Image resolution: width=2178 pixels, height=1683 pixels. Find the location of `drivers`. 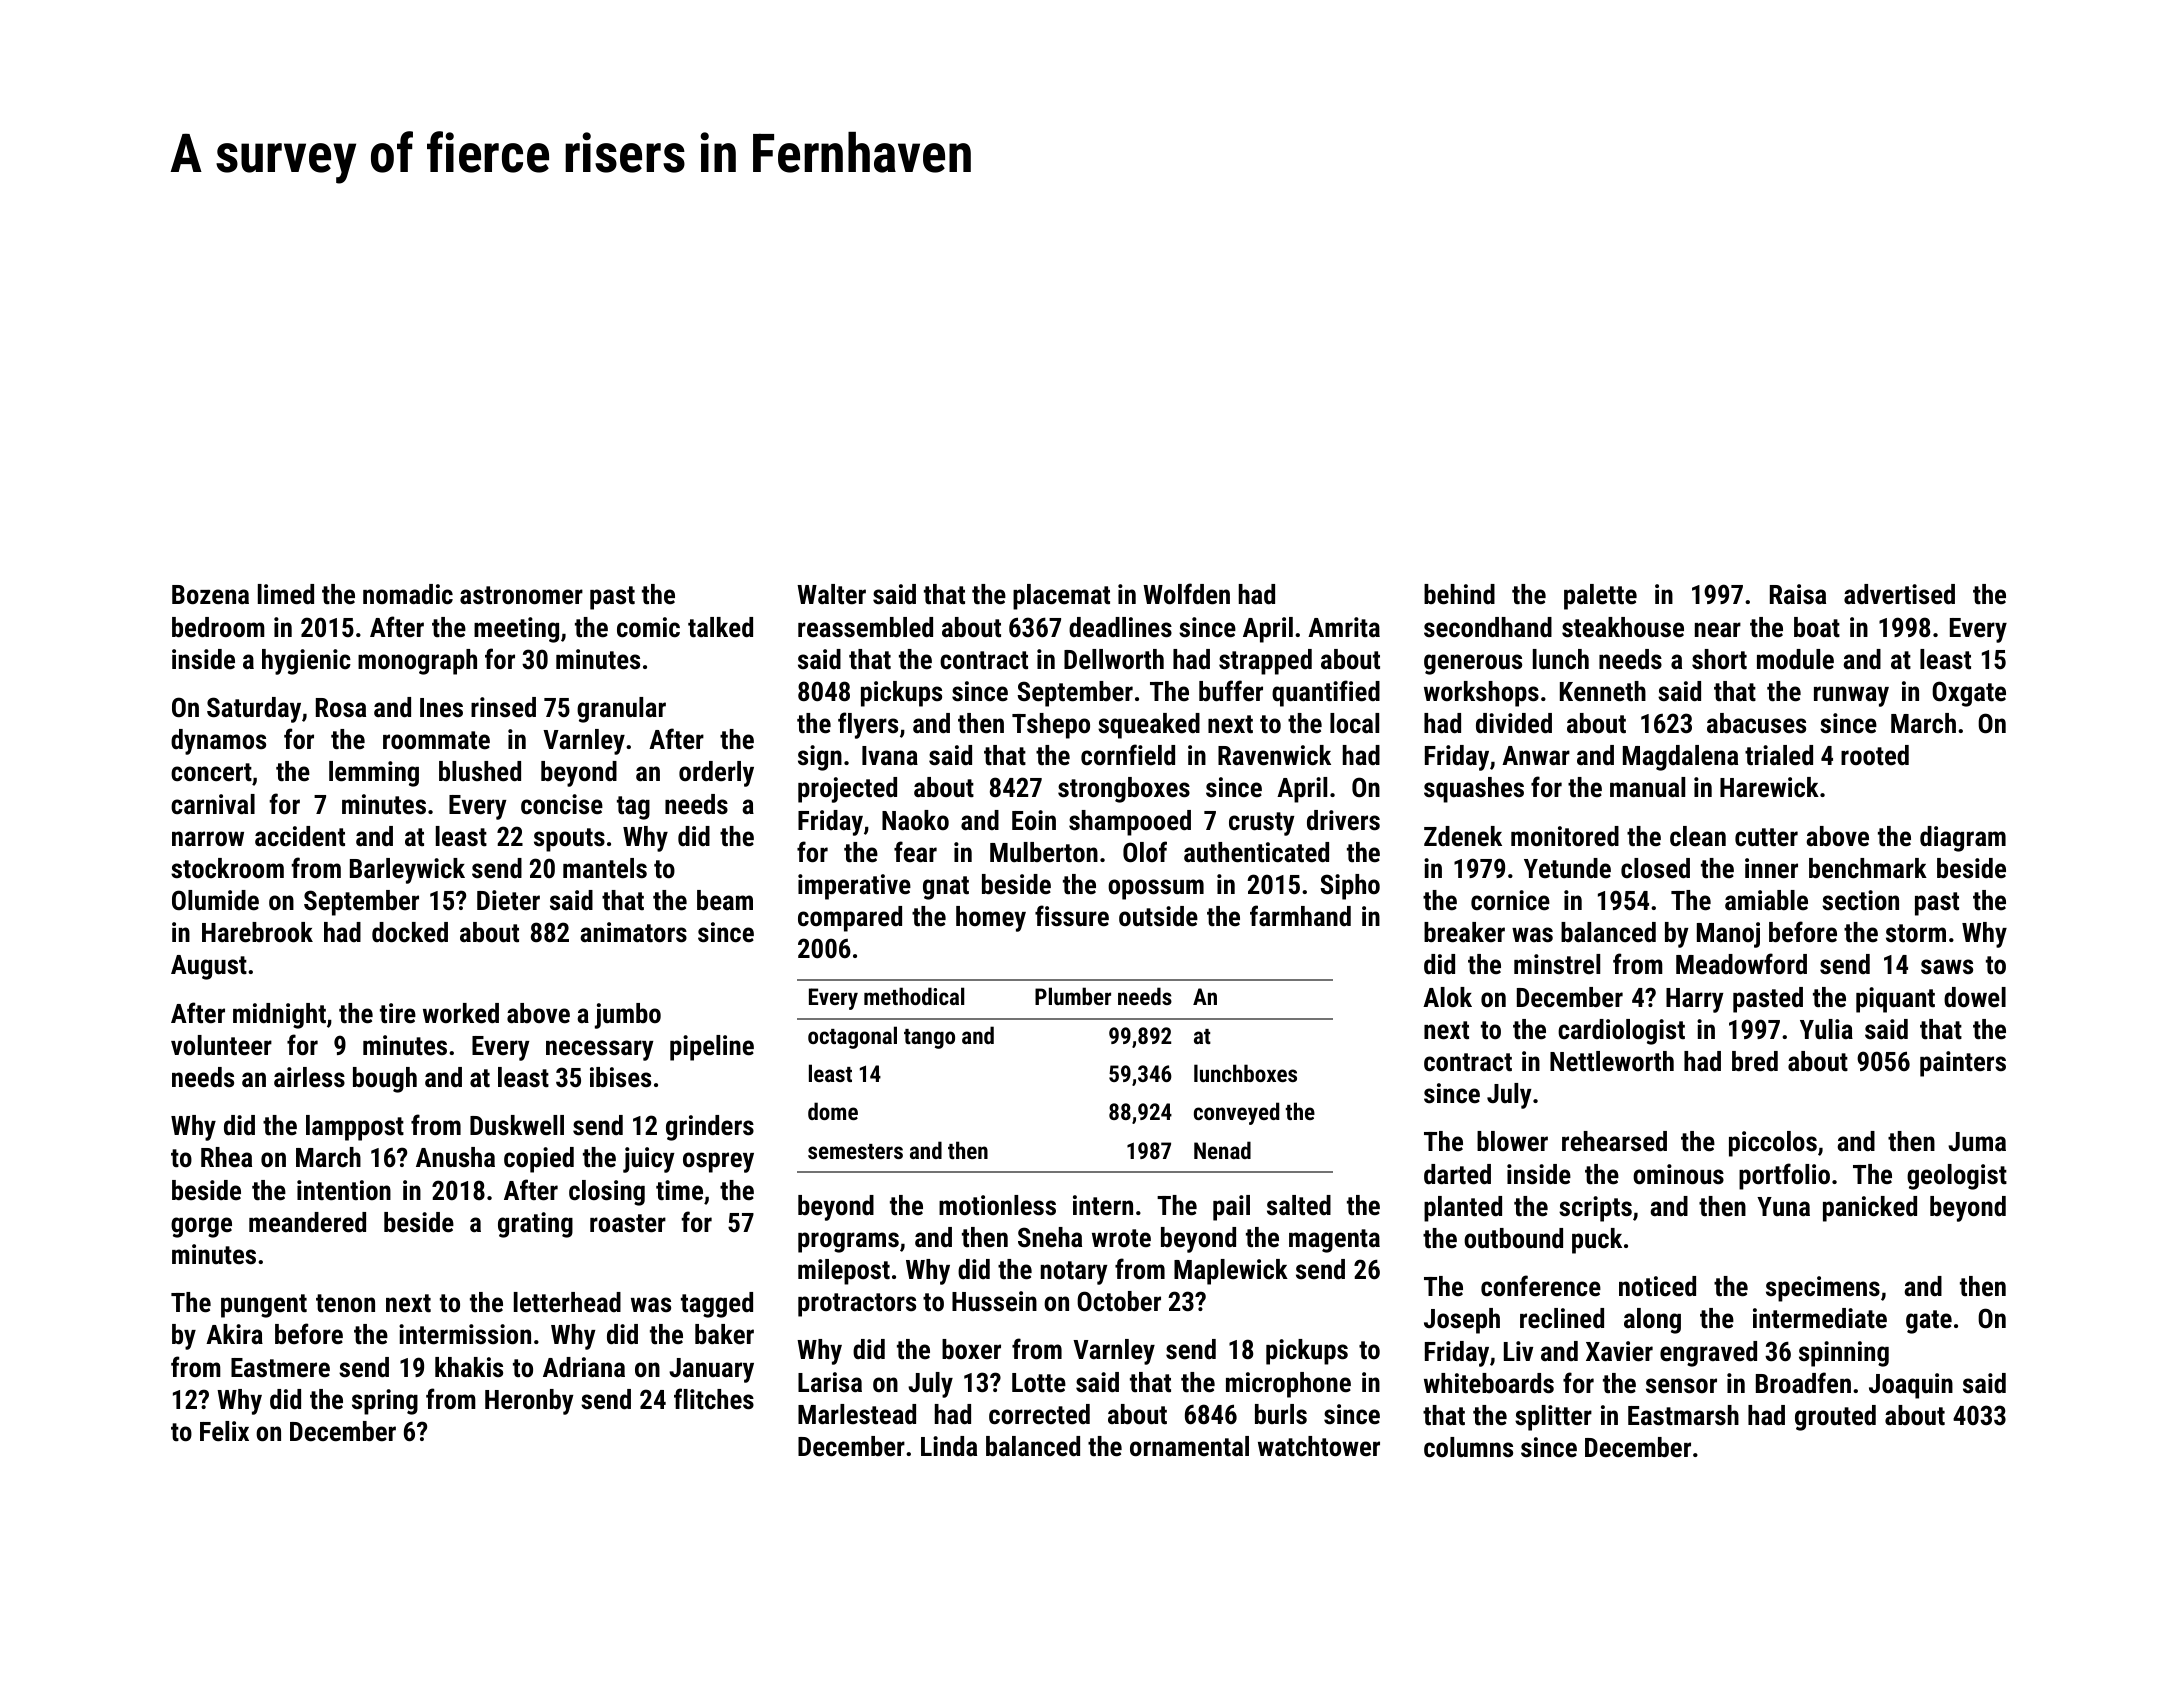

drivers is located at coordinates (1343, 820).
